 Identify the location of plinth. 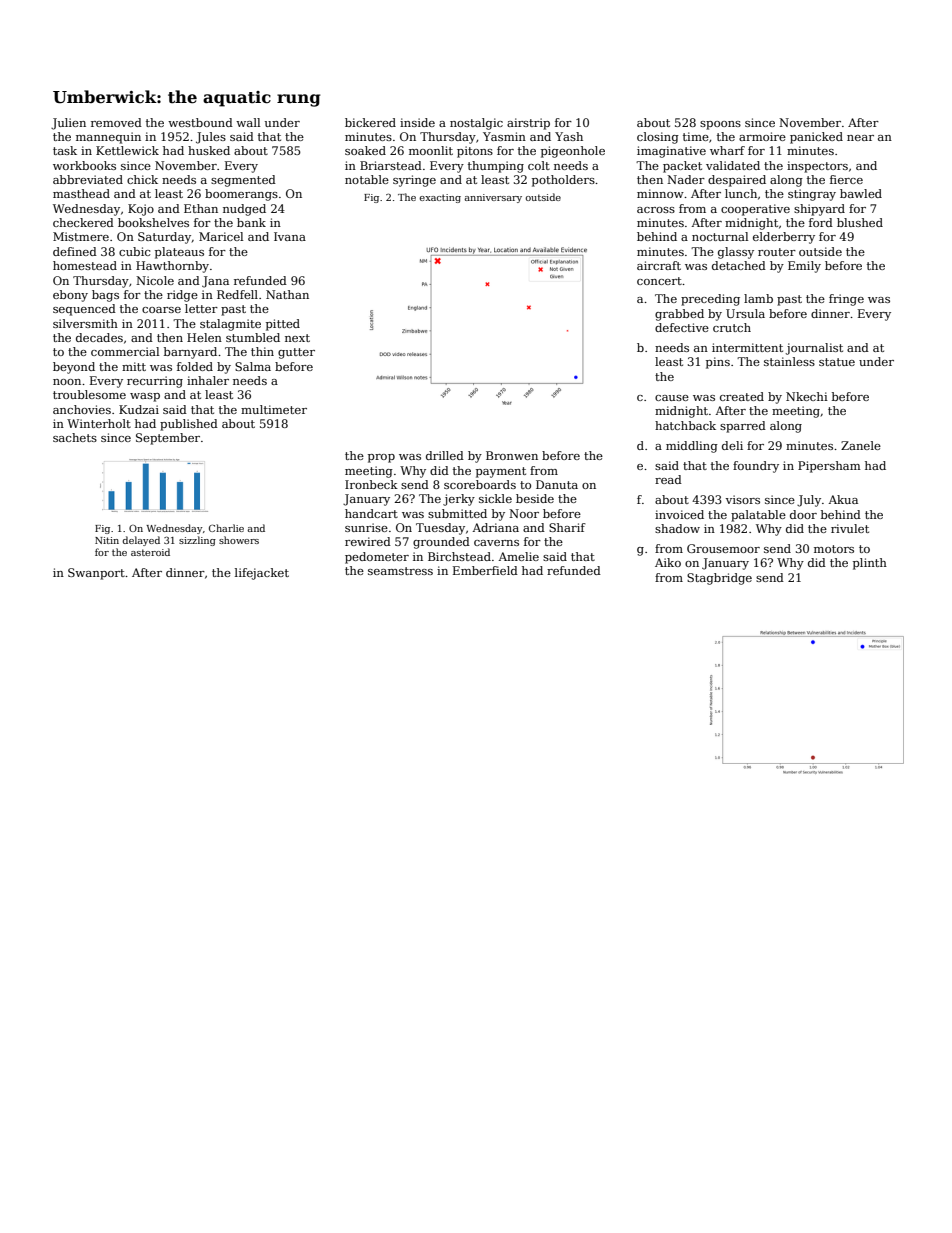
(870, 564).
